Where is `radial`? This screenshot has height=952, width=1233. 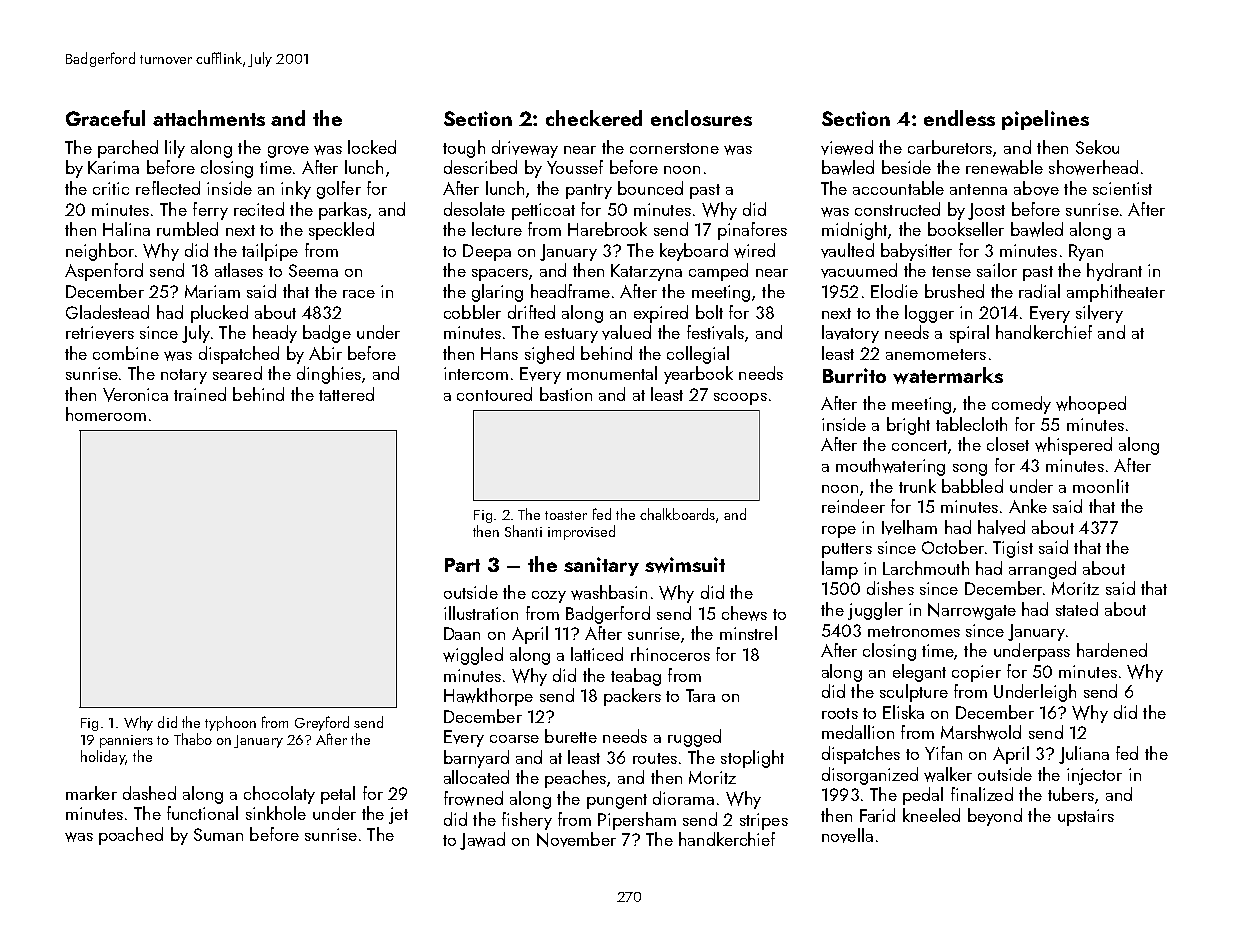 radial is located at coordinates (1039, 291).
